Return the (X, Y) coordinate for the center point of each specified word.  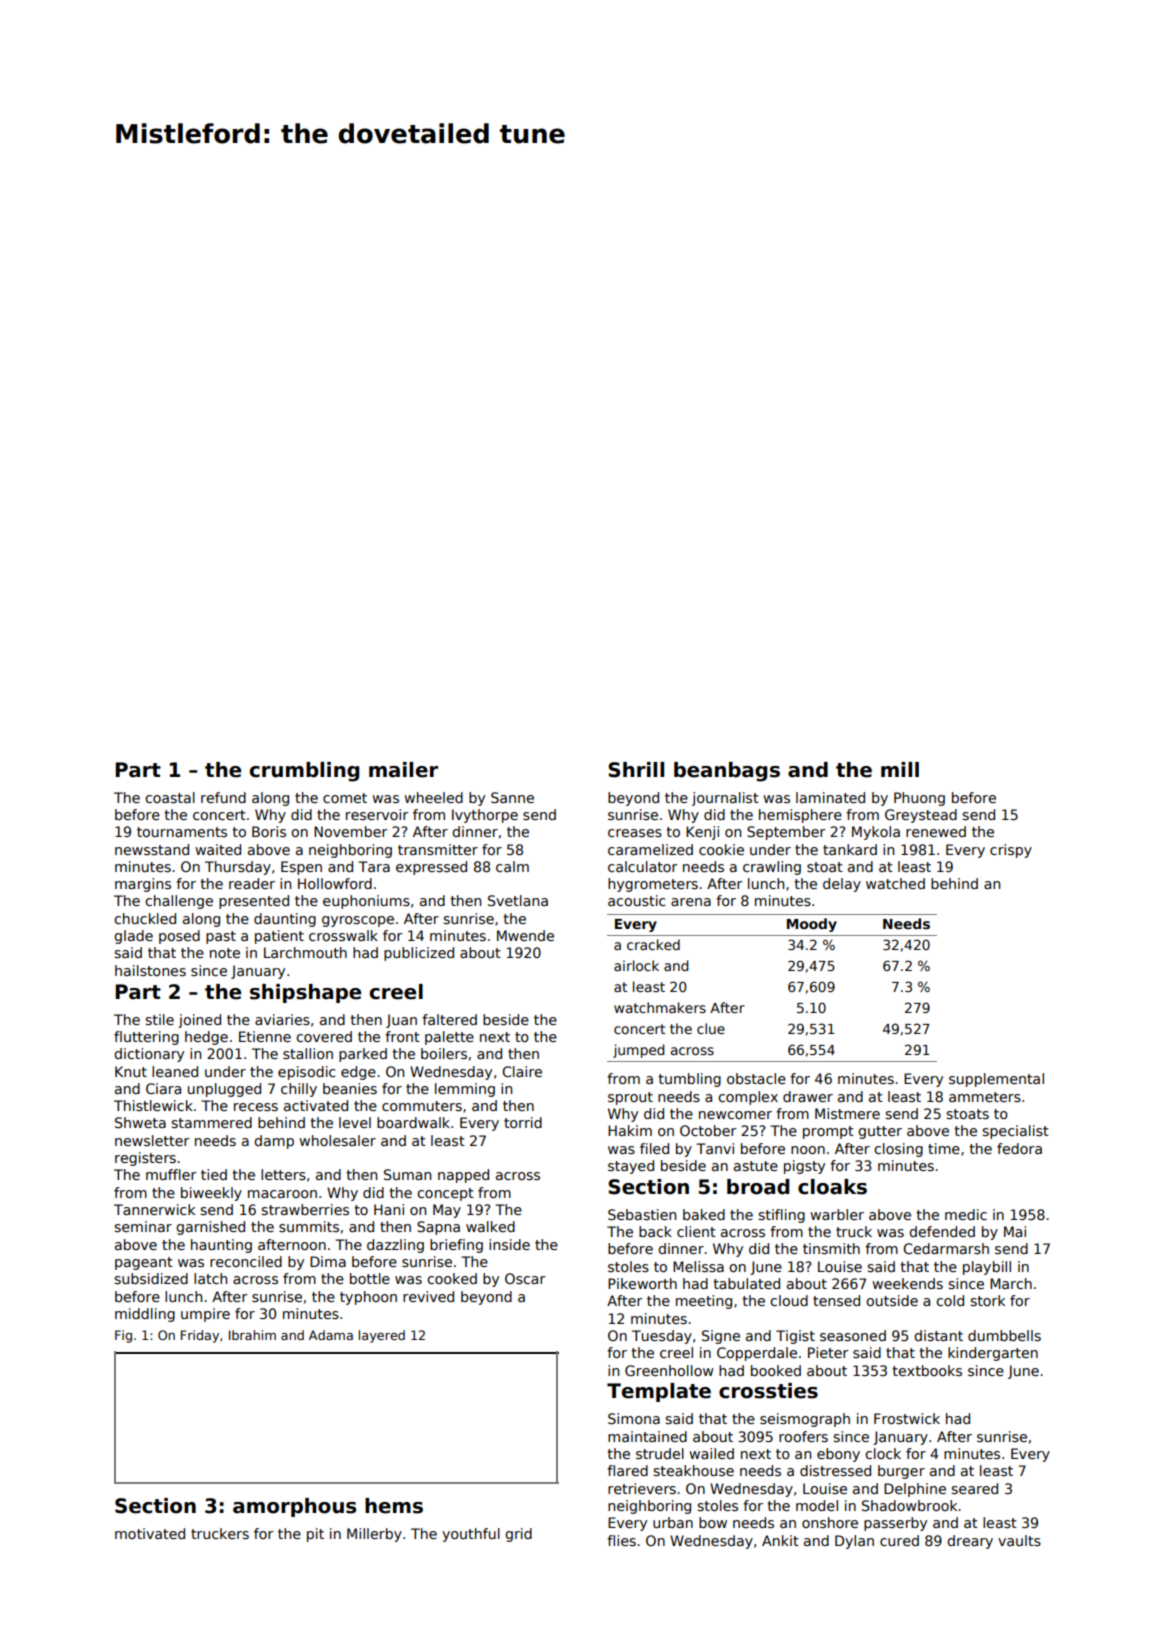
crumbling (304, 772)
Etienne (265, 1036)
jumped (638, 1051)
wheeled (433, 797)
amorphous (294, 1507)
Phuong (919, 799)
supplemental (996, 1080)
